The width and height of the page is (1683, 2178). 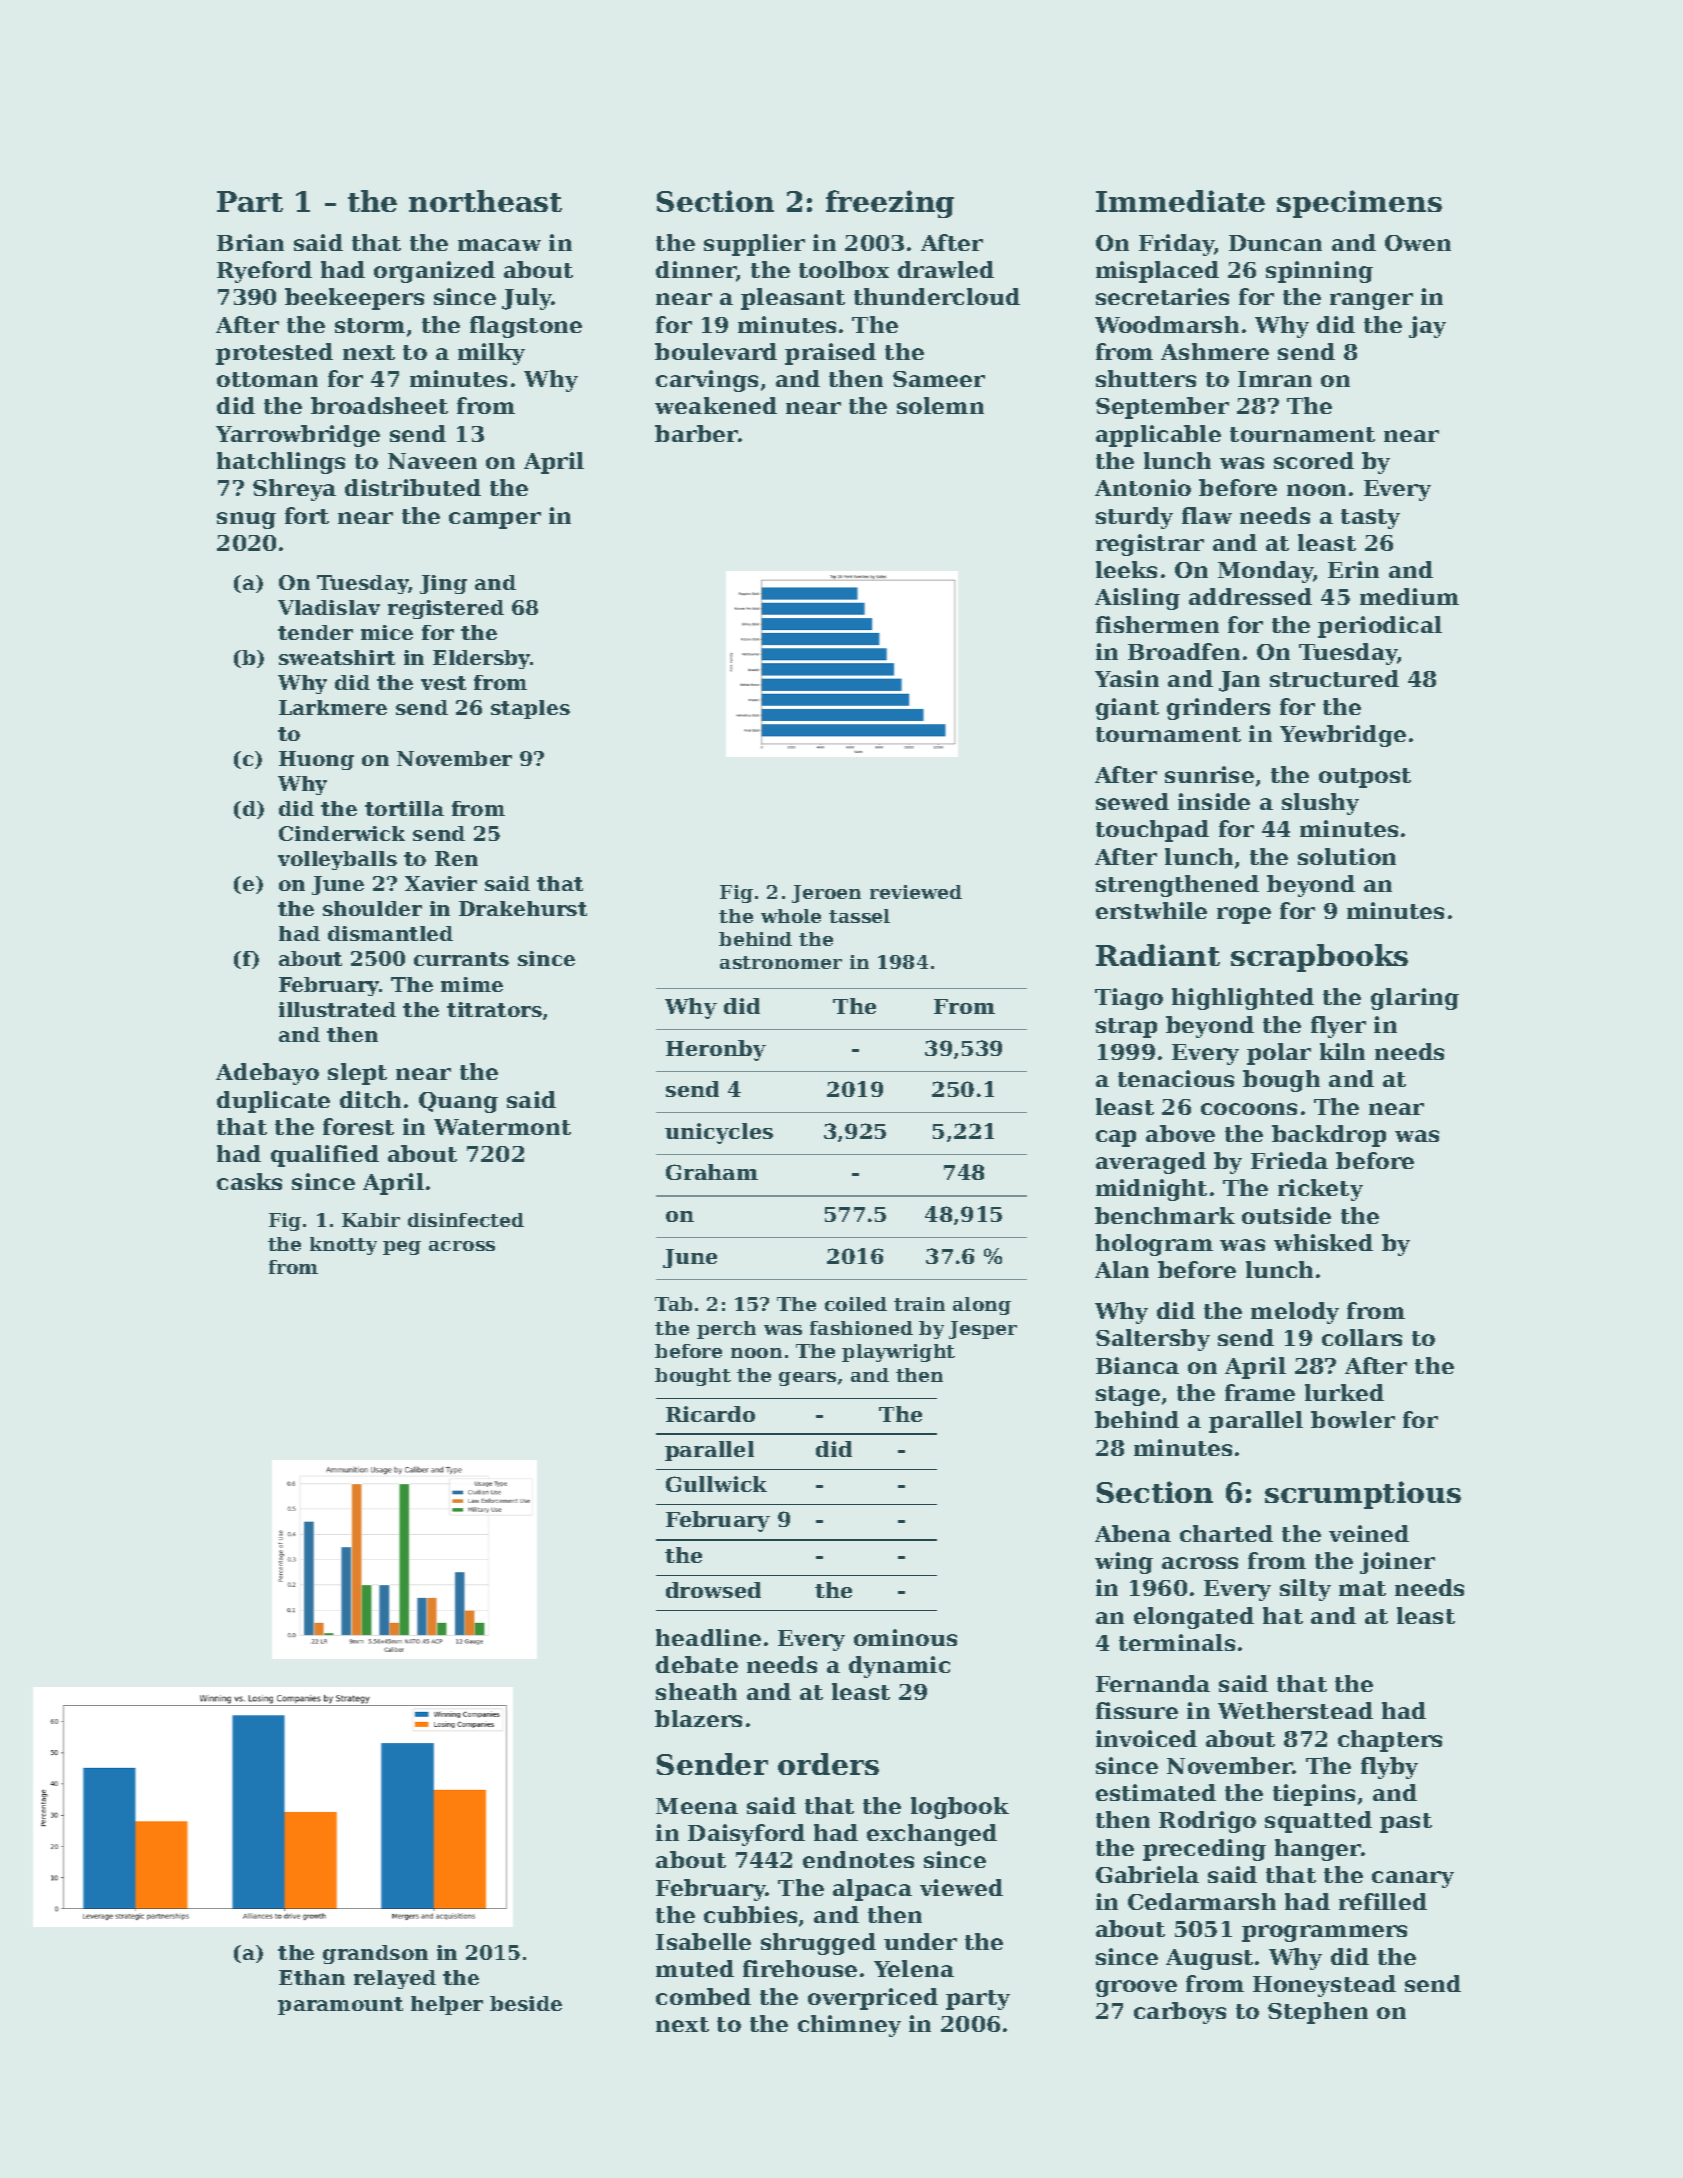 What do you see at coordinates (274, 354) in the page?
I see `protested` at bounding box center [274, 354].
